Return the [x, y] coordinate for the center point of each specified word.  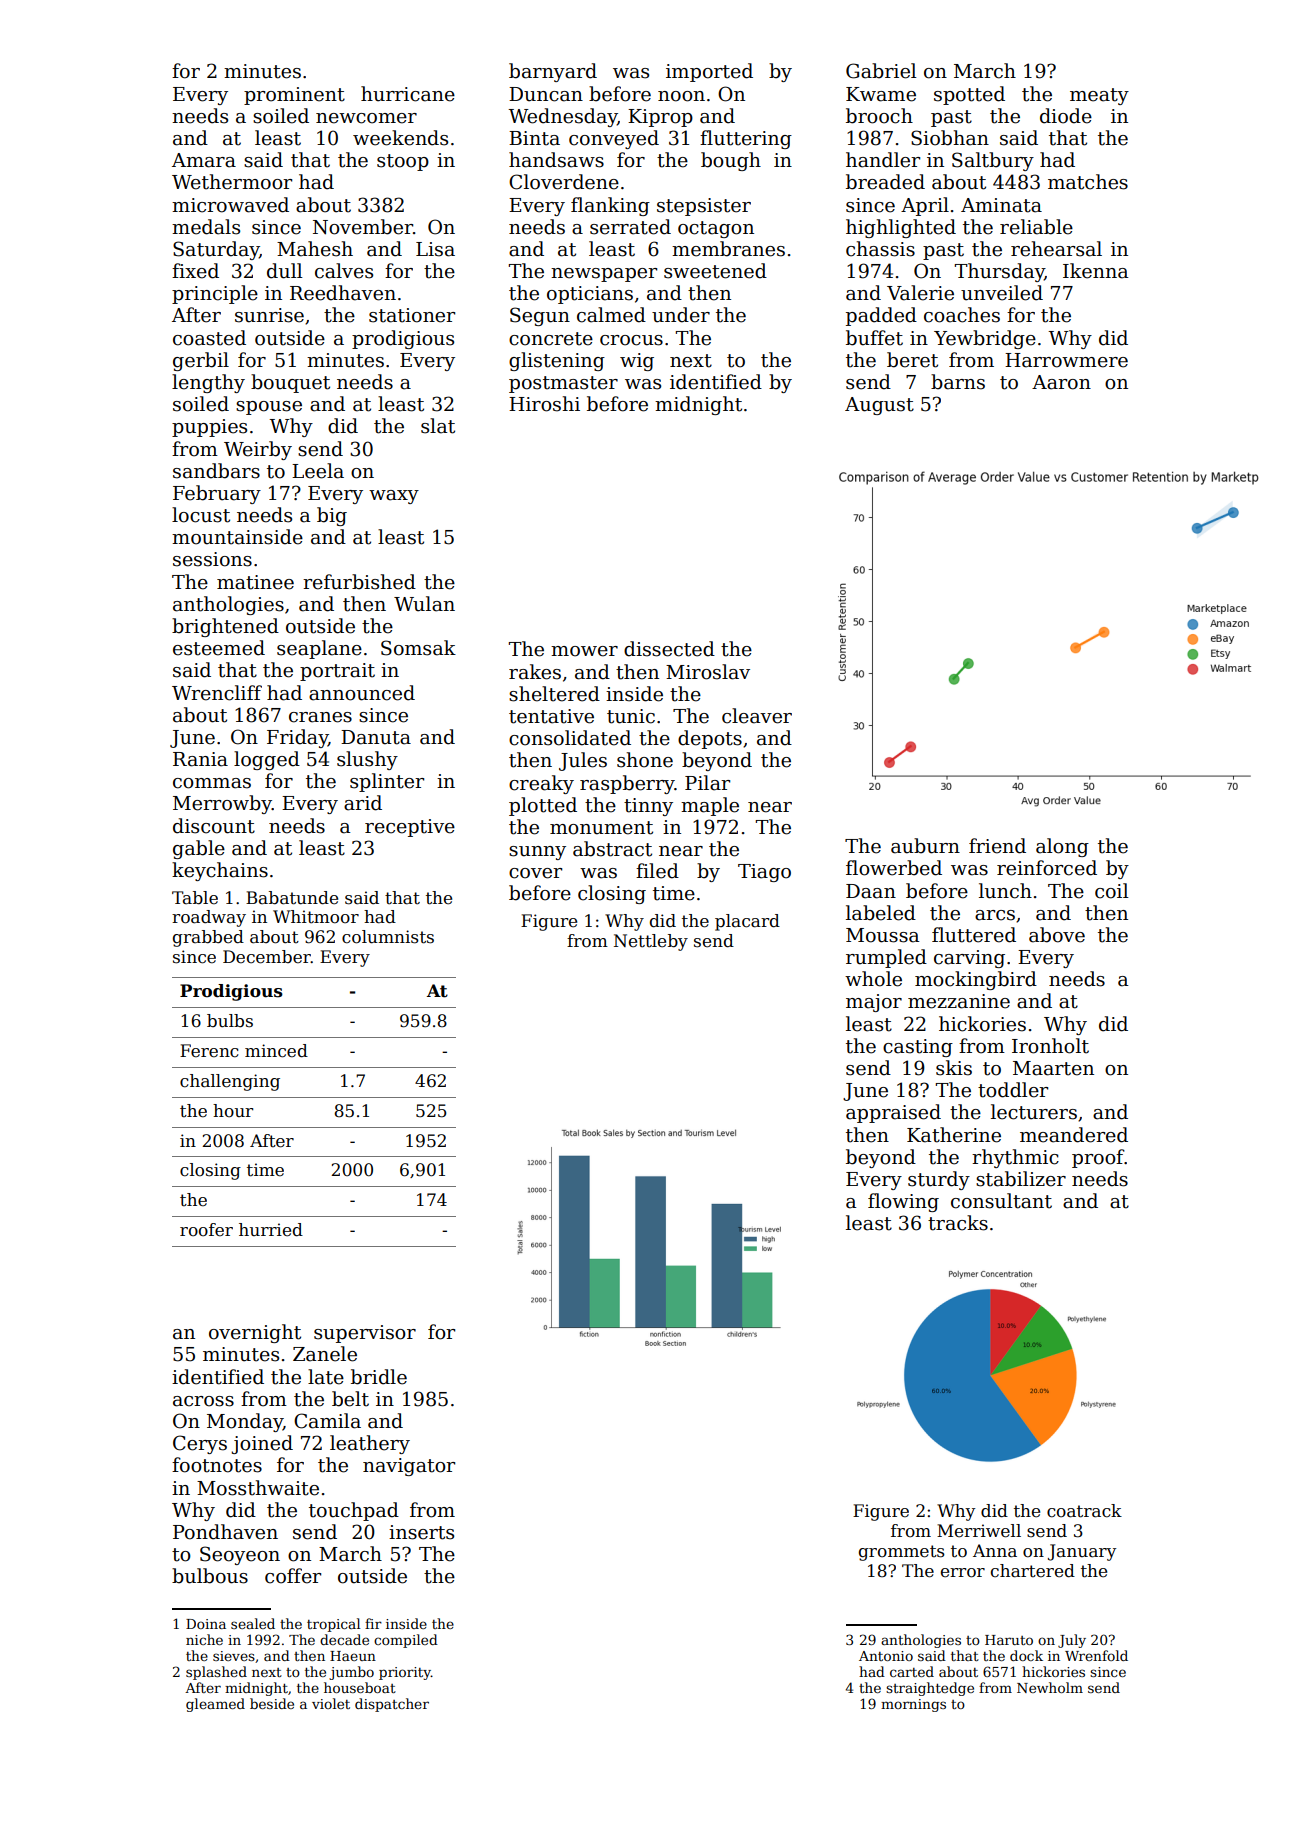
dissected [669, 649]
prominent [294, 96]
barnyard [553, 72]
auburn [925, 846]
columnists [388, 937]
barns [958, 382]
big [332, 516]
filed [657, 871]
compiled [406, 1641]
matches [1088, 182]
